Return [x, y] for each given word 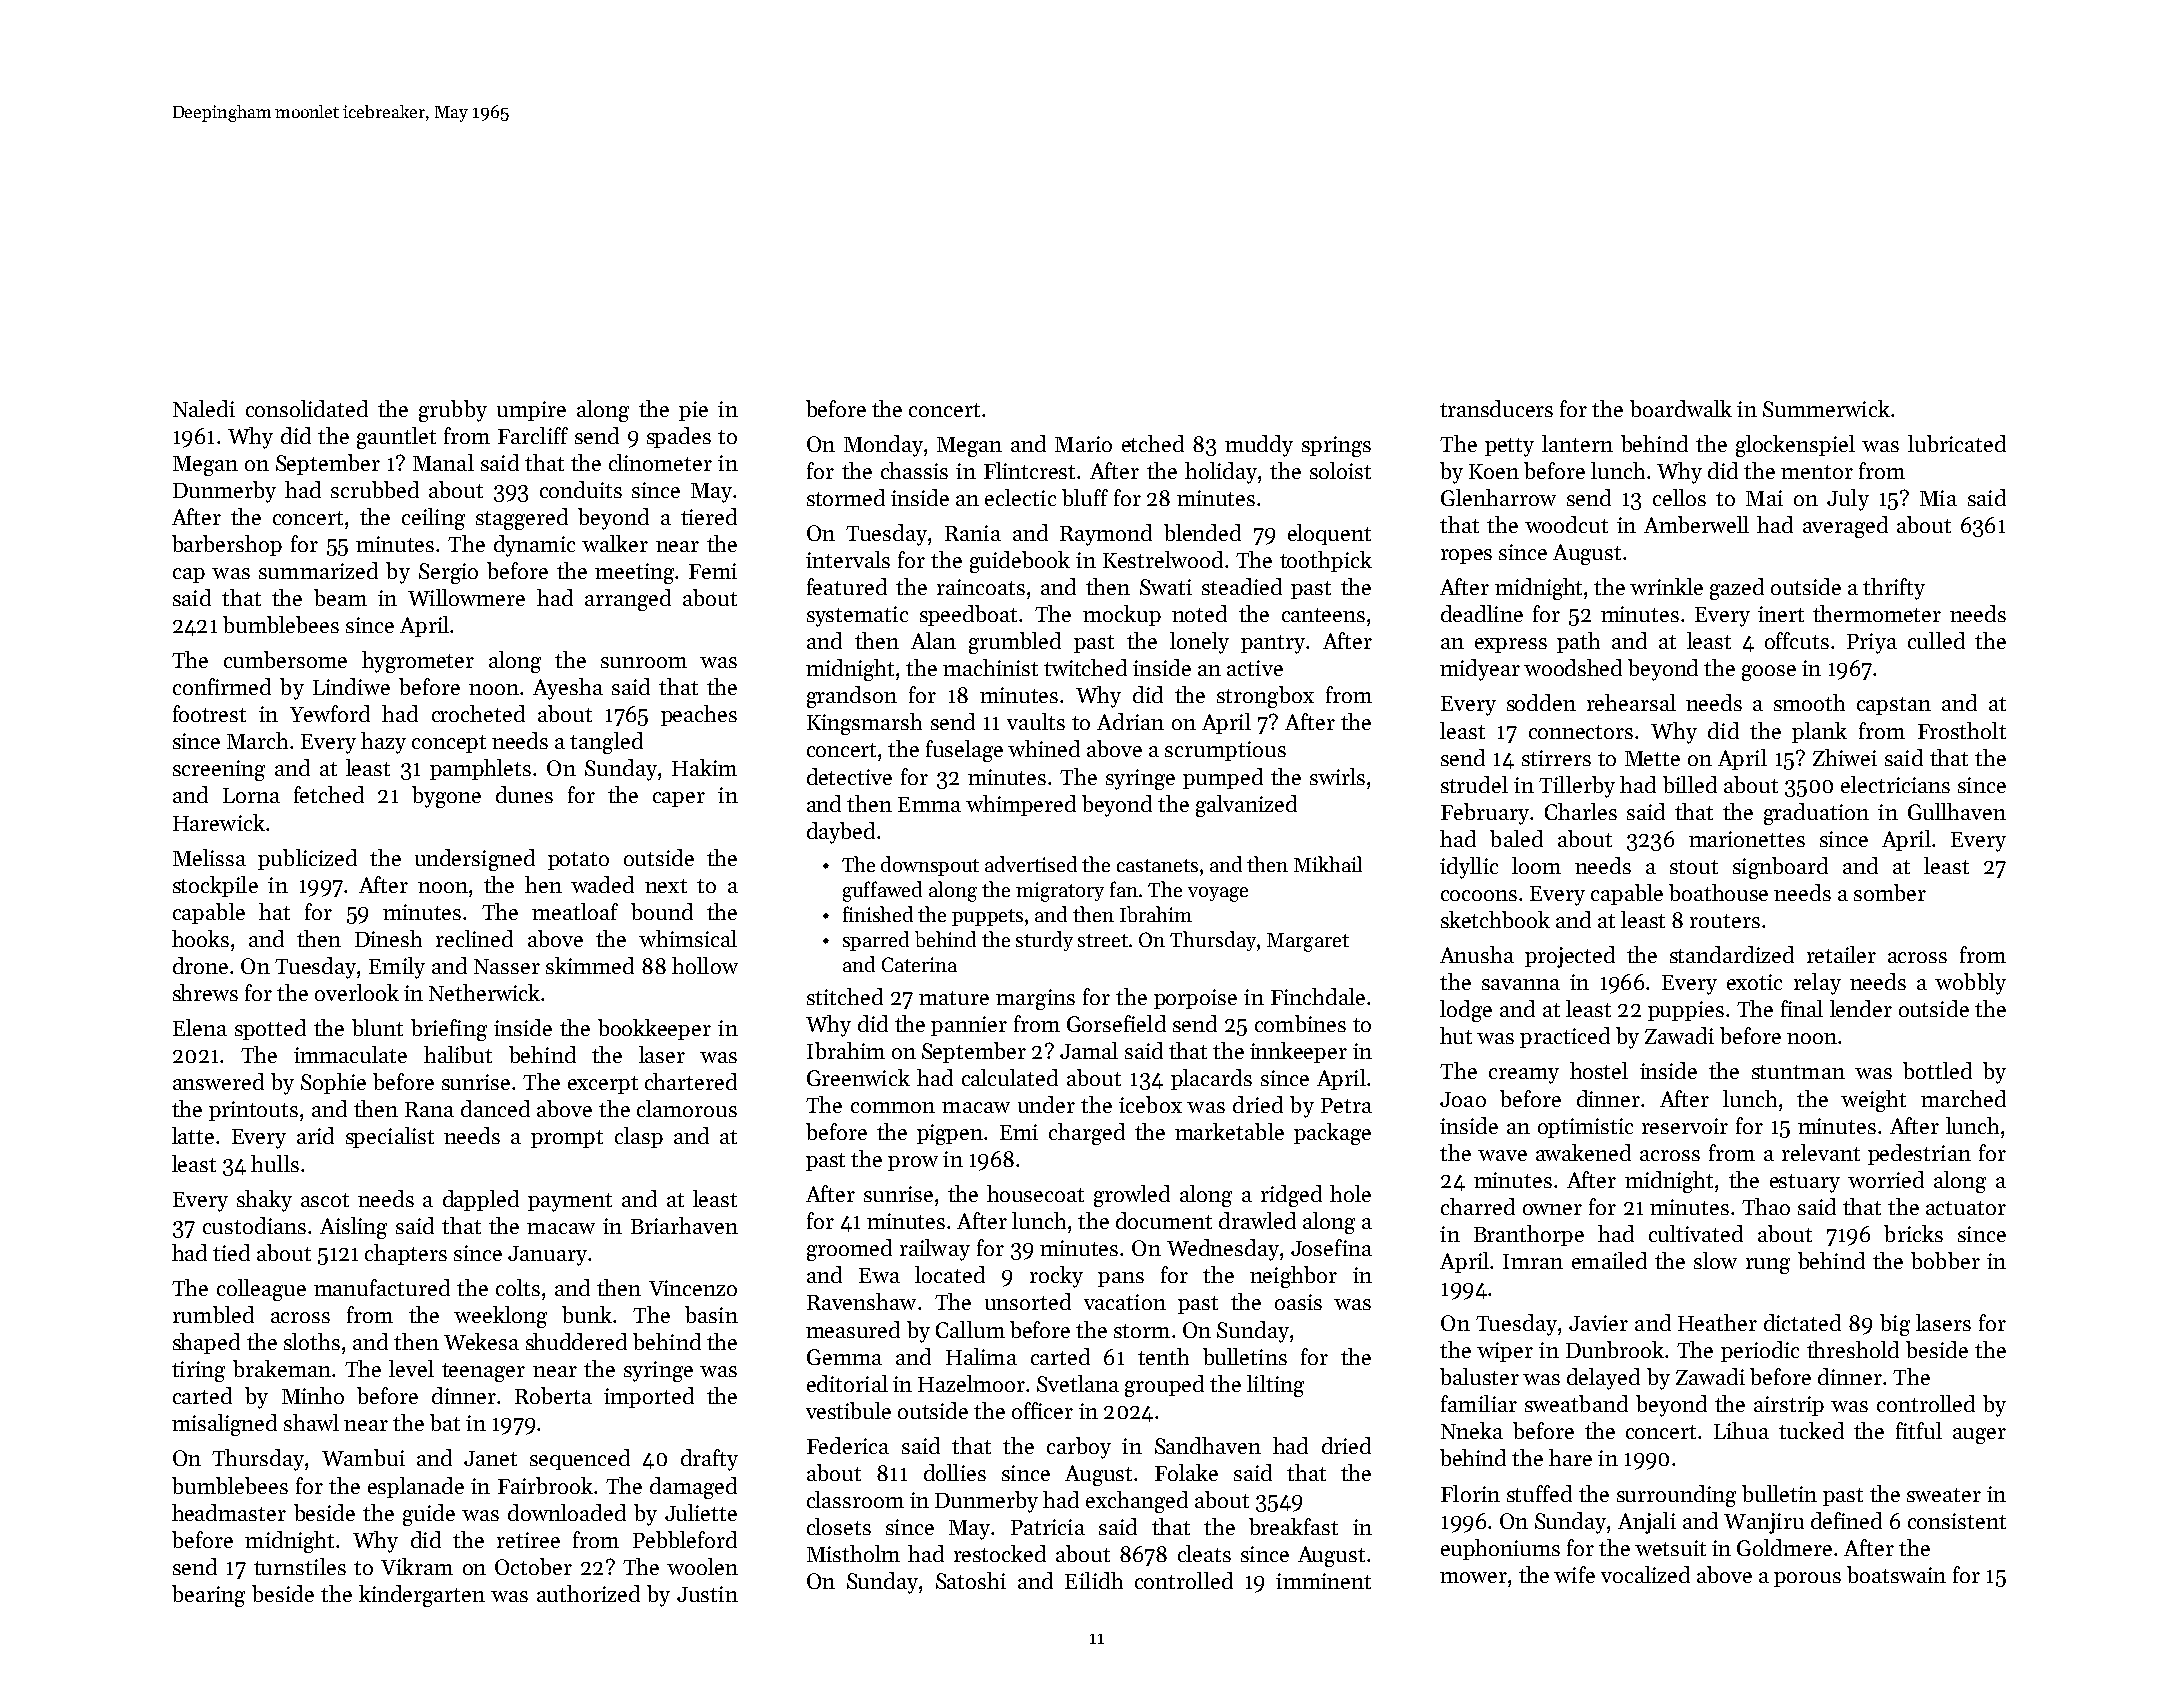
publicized [307, 859]
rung [1768, 1266]
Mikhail [1328, 864]
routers [1725, 921]
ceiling [433, 519]
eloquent [1329, 534]
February [1485, 814]
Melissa [209, 857]
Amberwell [1696, 524]
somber [1890, 892]
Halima [981, 1356]
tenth [1163, 1356]
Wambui [363, 1457]
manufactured [382, 1287]
